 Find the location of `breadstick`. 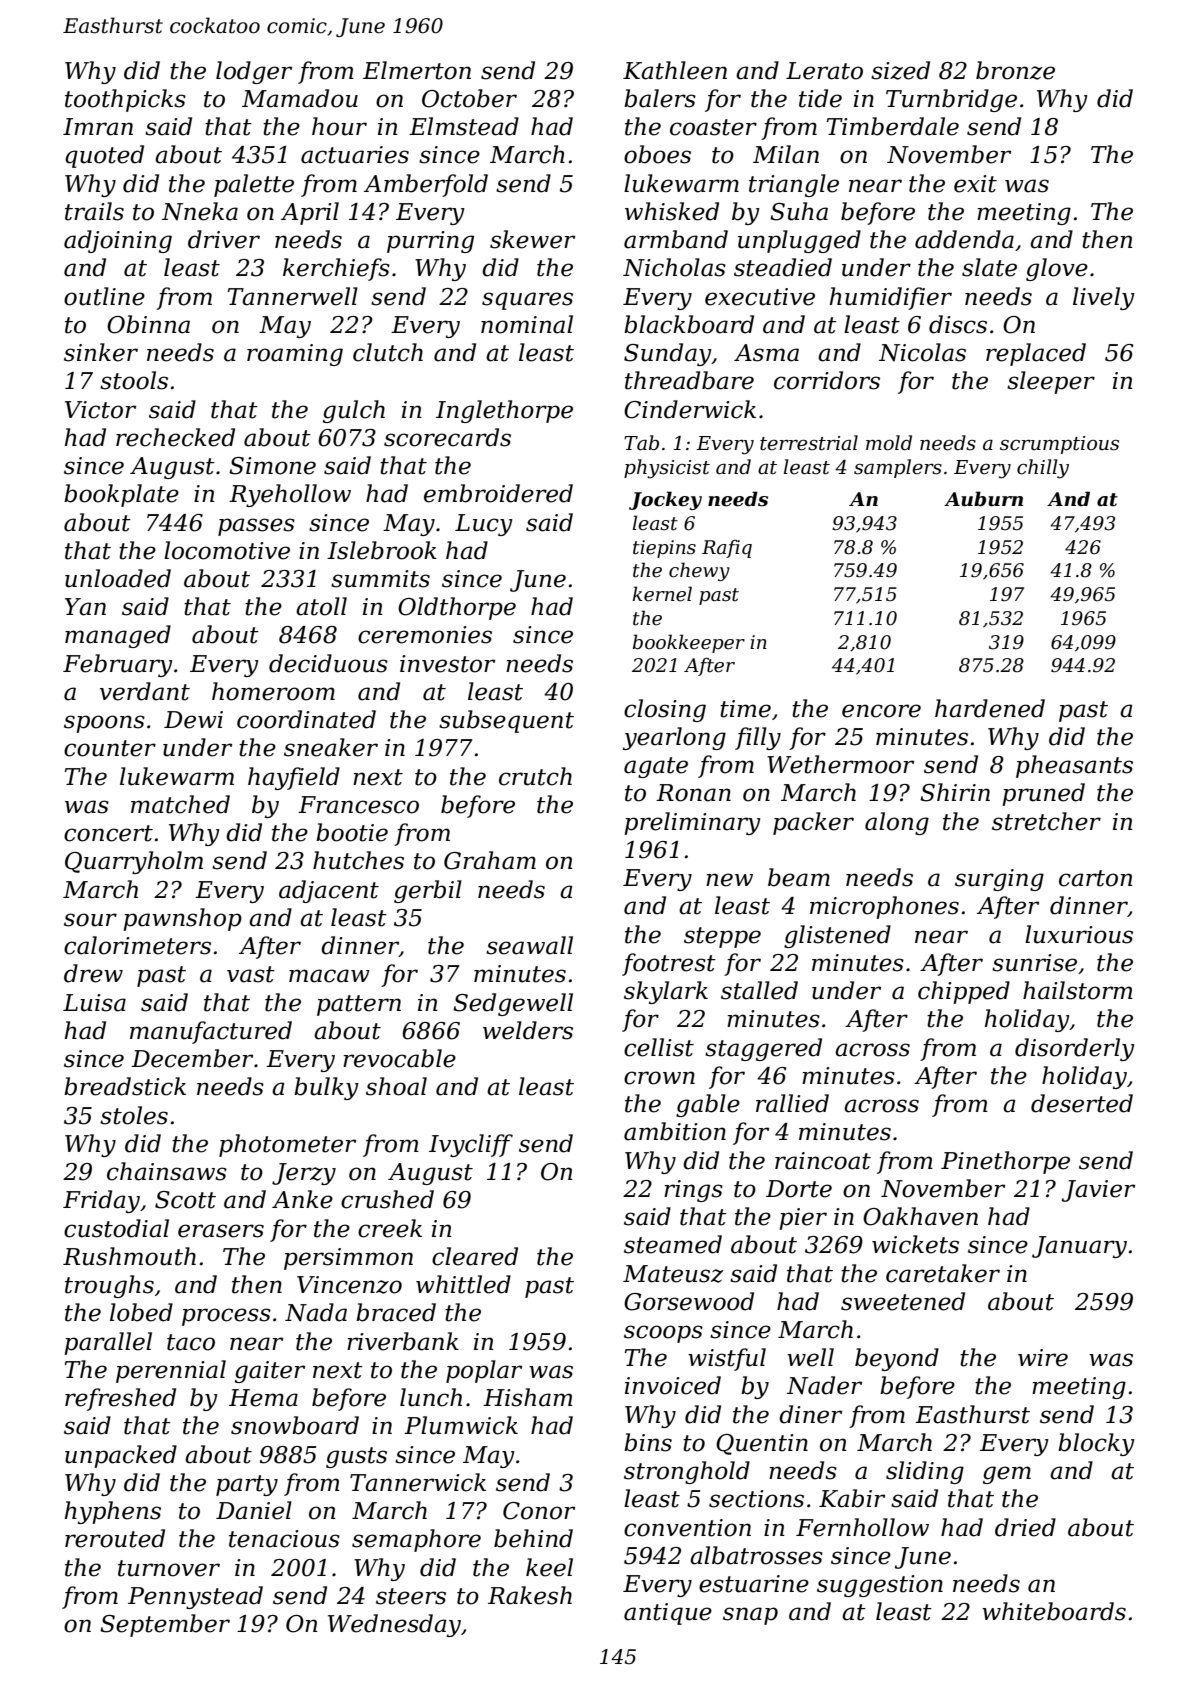

breadstick is located at coordinates (125, 1086).
